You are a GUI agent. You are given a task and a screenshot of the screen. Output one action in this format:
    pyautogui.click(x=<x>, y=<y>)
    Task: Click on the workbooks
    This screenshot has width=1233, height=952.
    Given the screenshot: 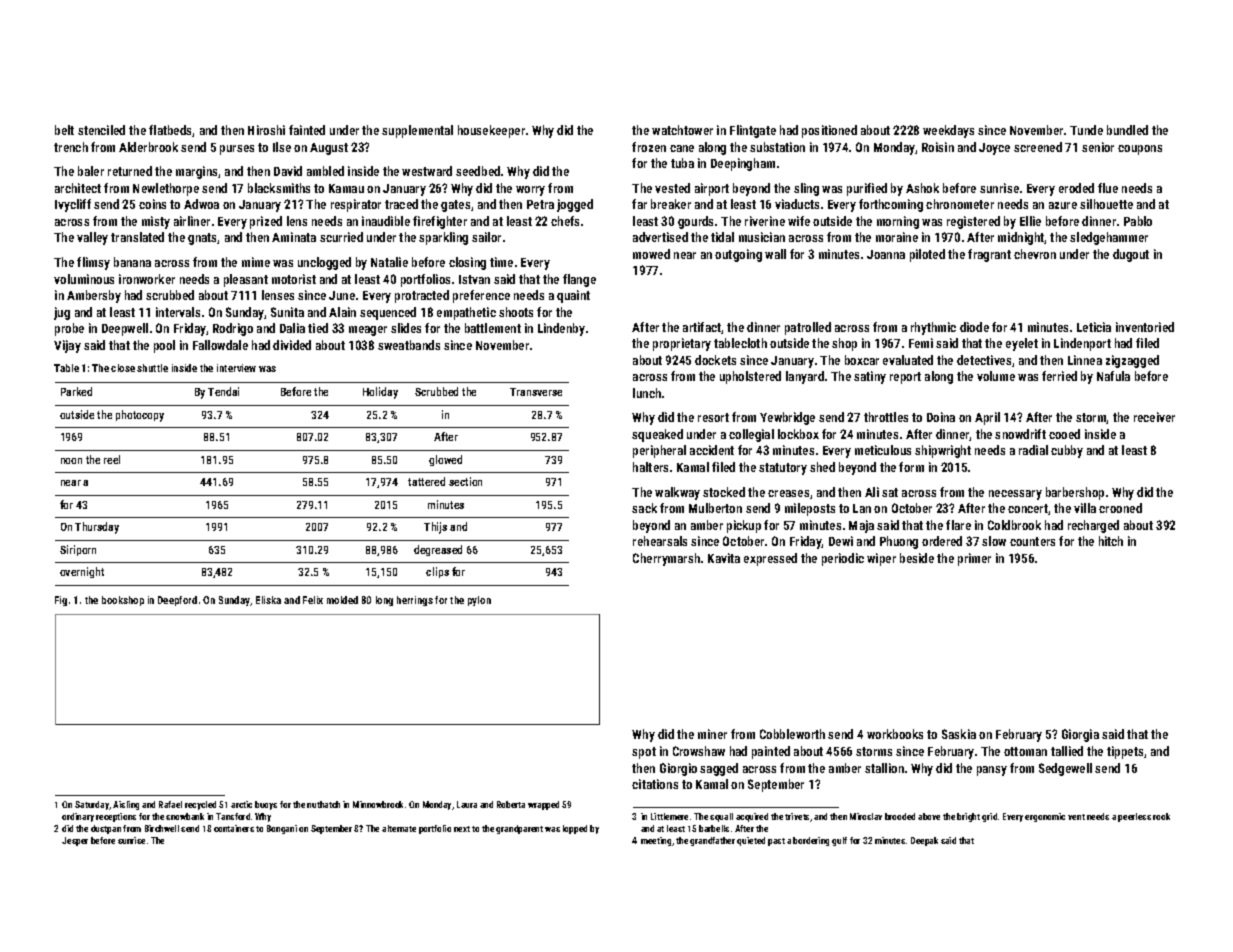 What is the action you would take?
    pyautogui.click(x=895, y=734)
